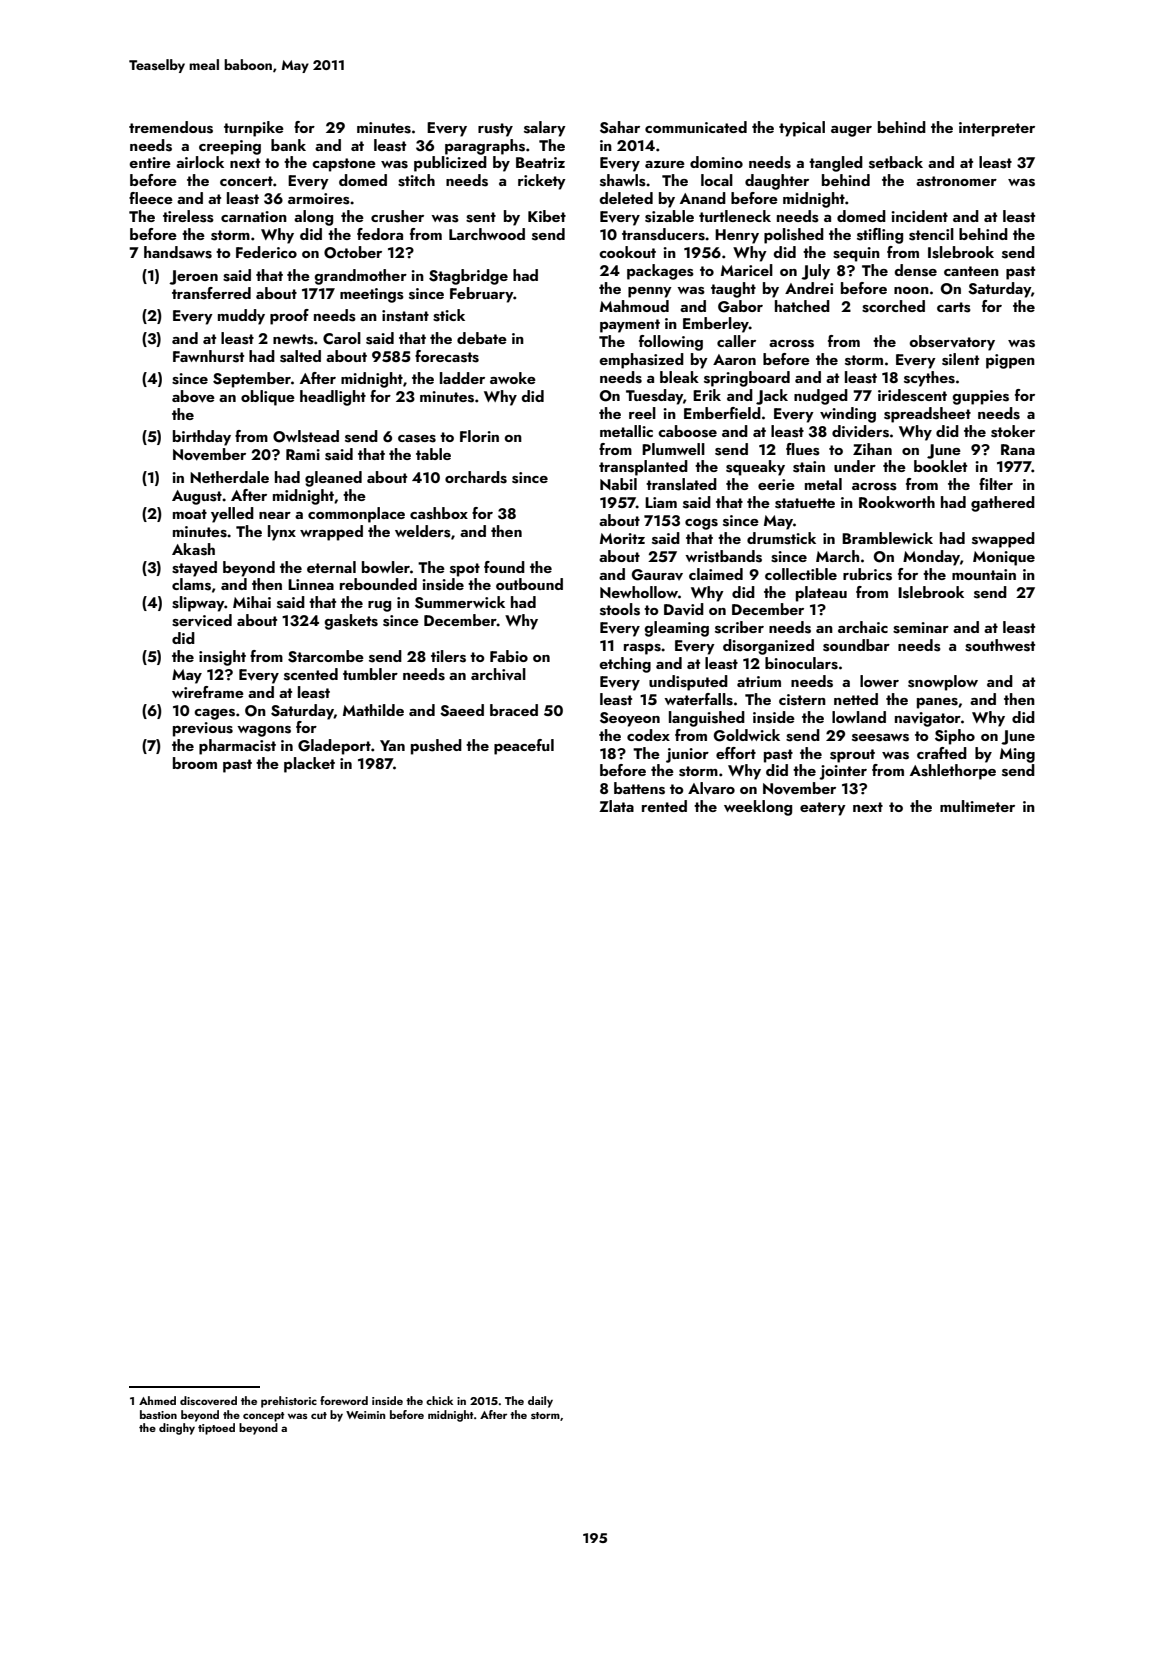 The width and height of the document is (1165, 1654). What do you see at coordinates (309, 765) in the document?
I see `placket` at bounding box center [309, 765].
